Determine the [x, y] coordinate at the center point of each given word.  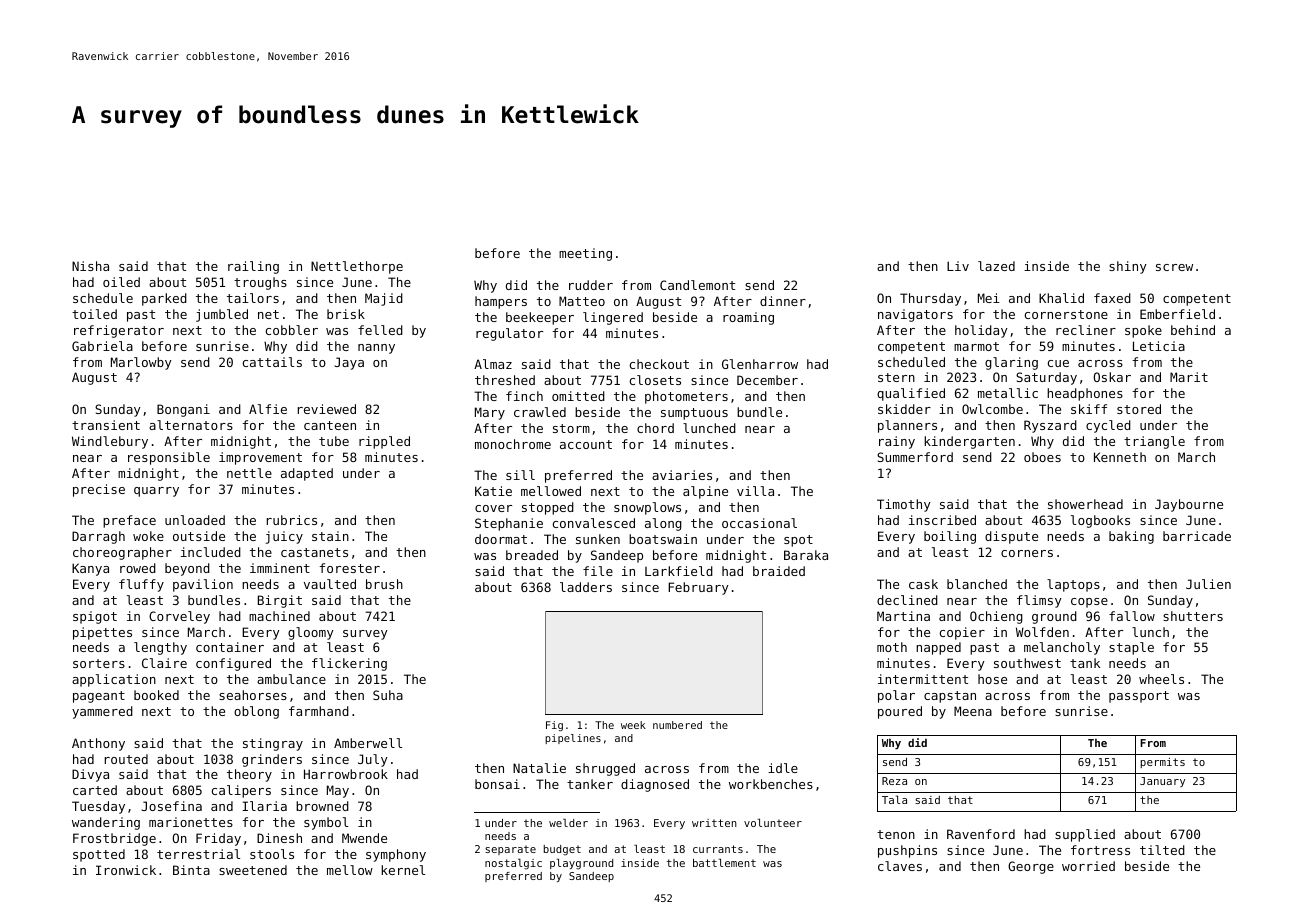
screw [1174, 267]
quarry [156, 492]
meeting [585, 254]
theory [249, 775]
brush [384, 584]
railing [253, 267]
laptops [1073, 585]
